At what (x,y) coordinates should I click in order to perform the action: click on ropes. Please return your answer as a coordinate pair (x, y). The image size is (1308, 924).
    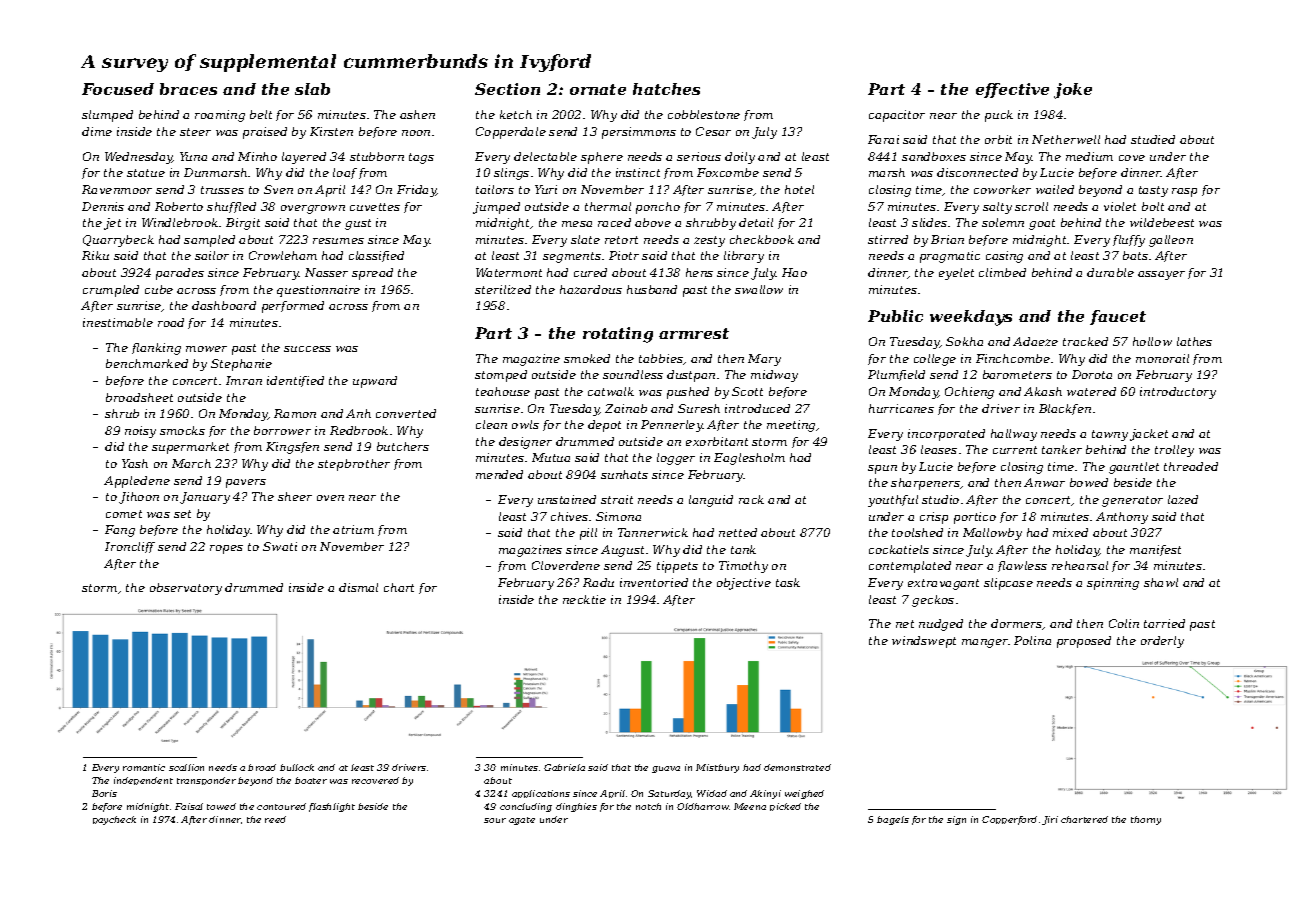
    Looking at the image, I should click on (226, 549).
